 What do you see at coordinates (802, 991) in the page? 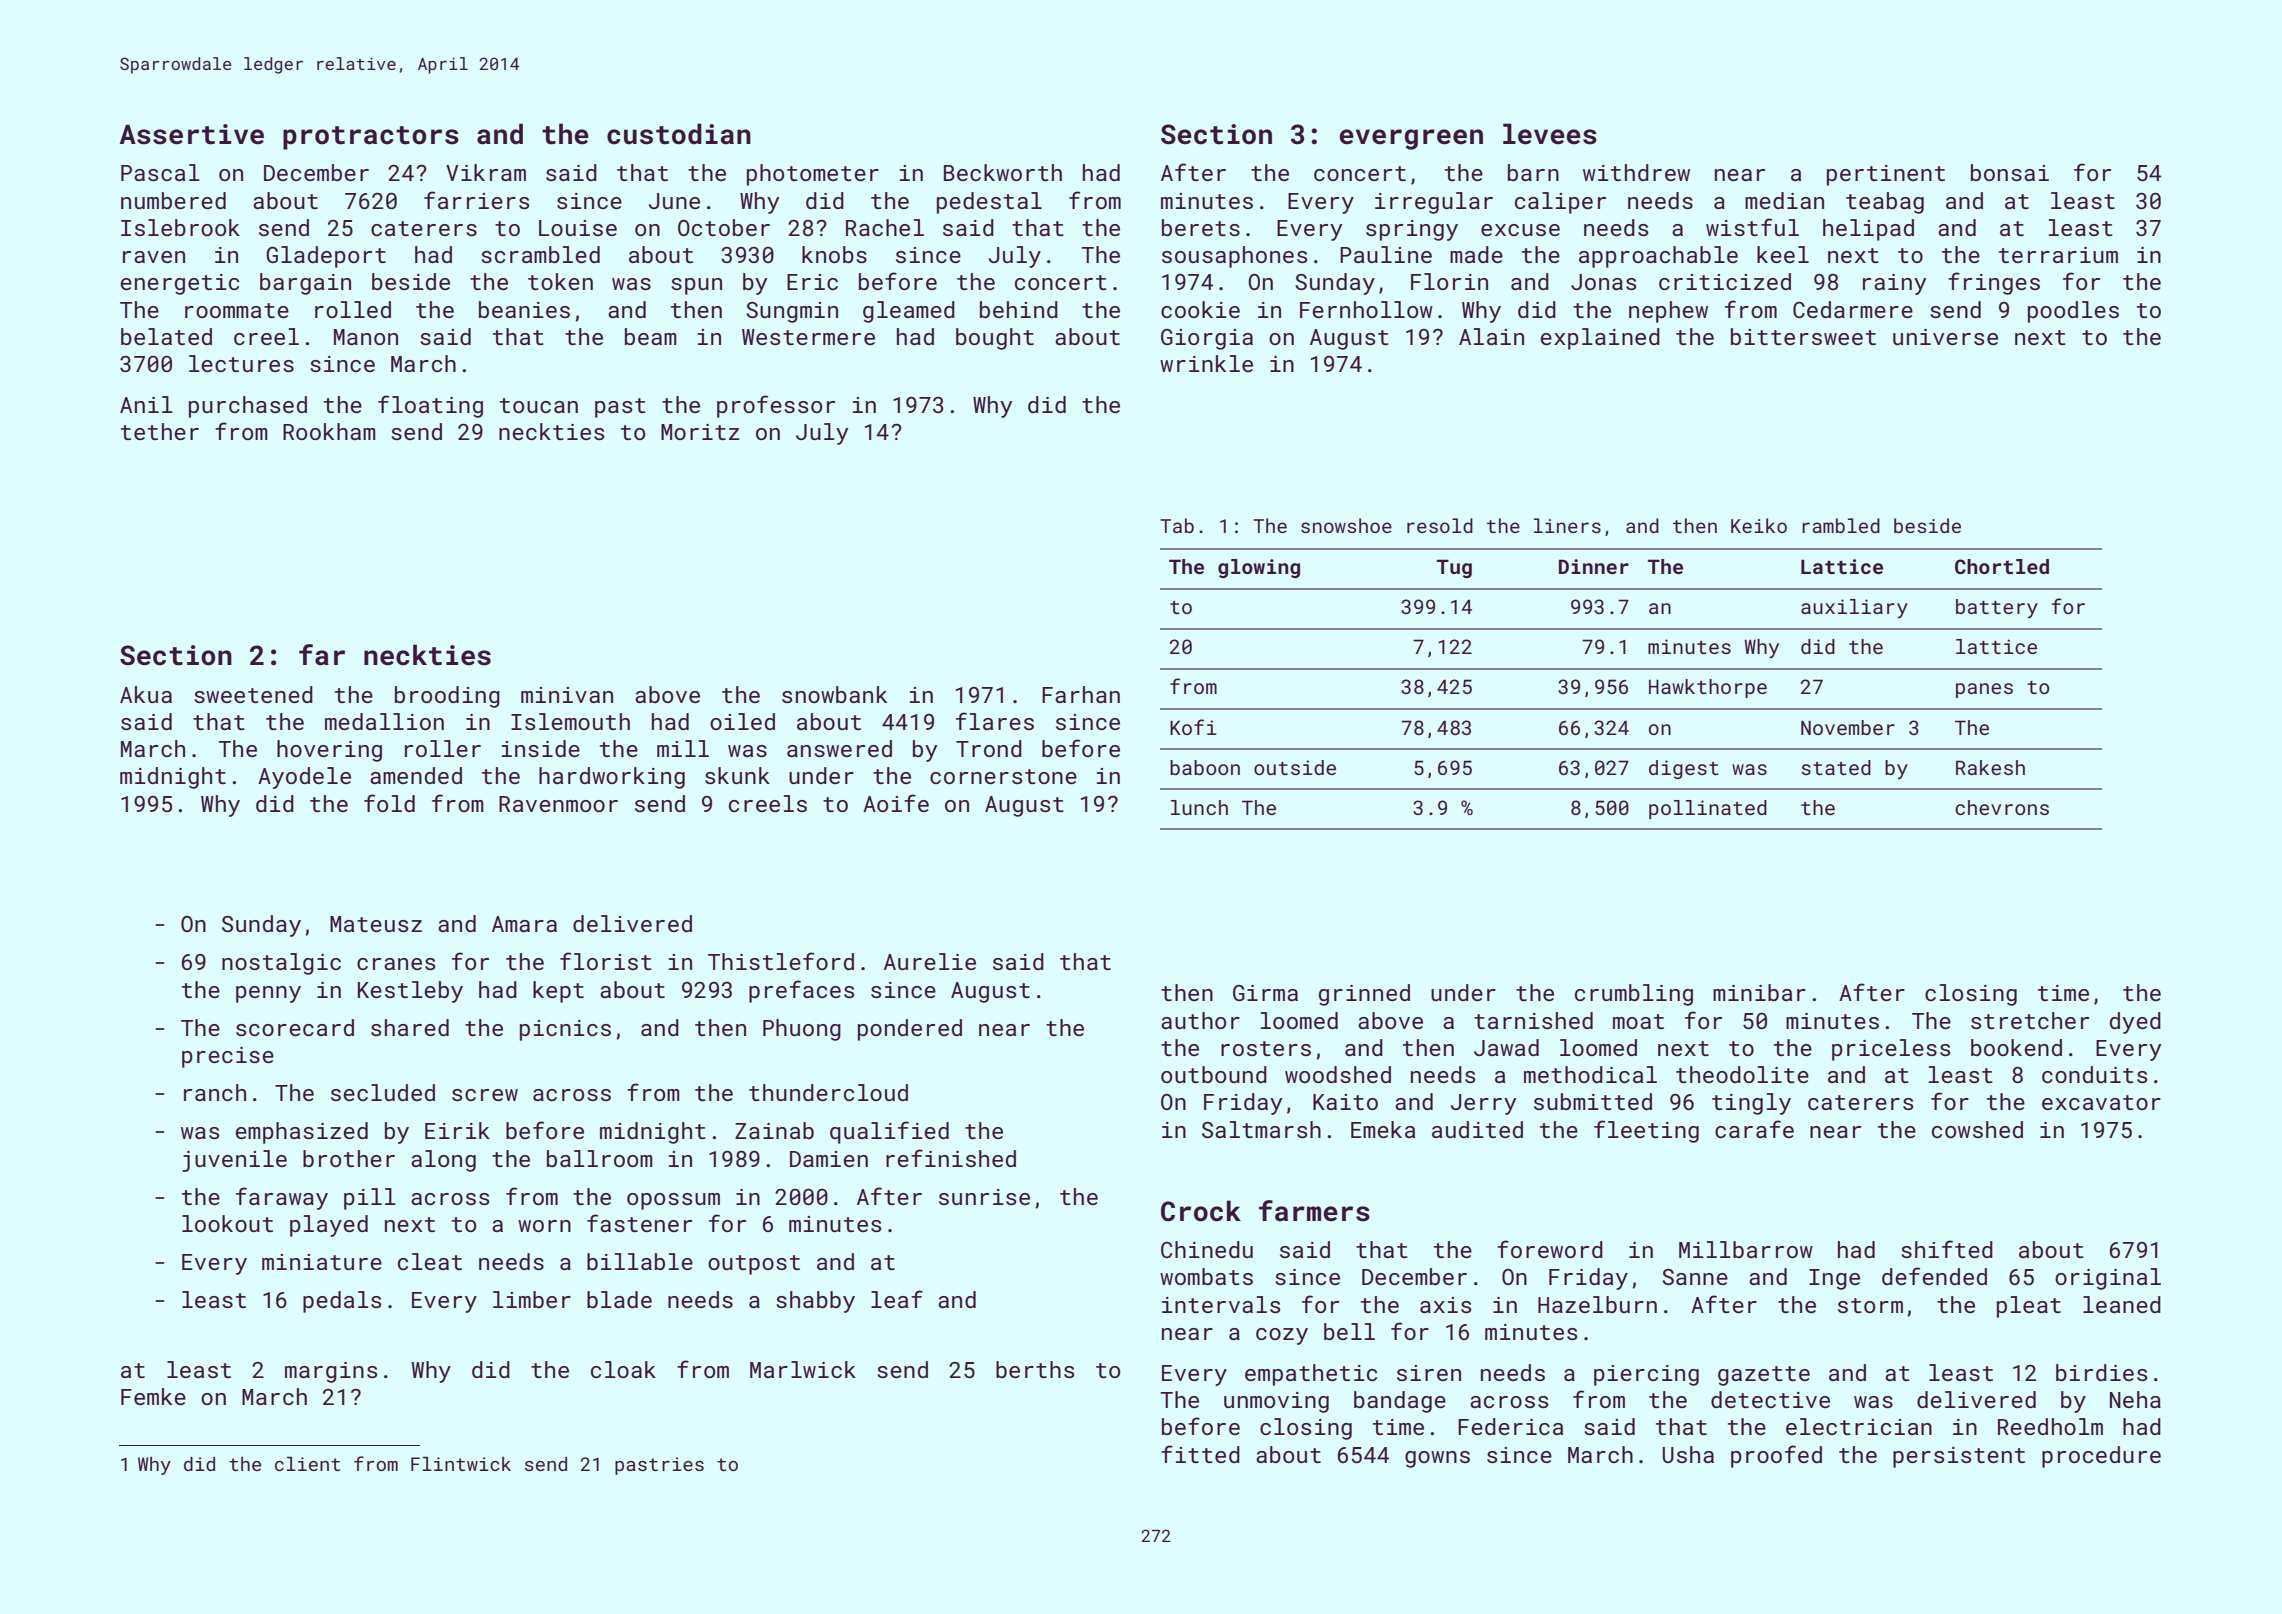
I see `prefaces` at bounding box center [802, 991].
